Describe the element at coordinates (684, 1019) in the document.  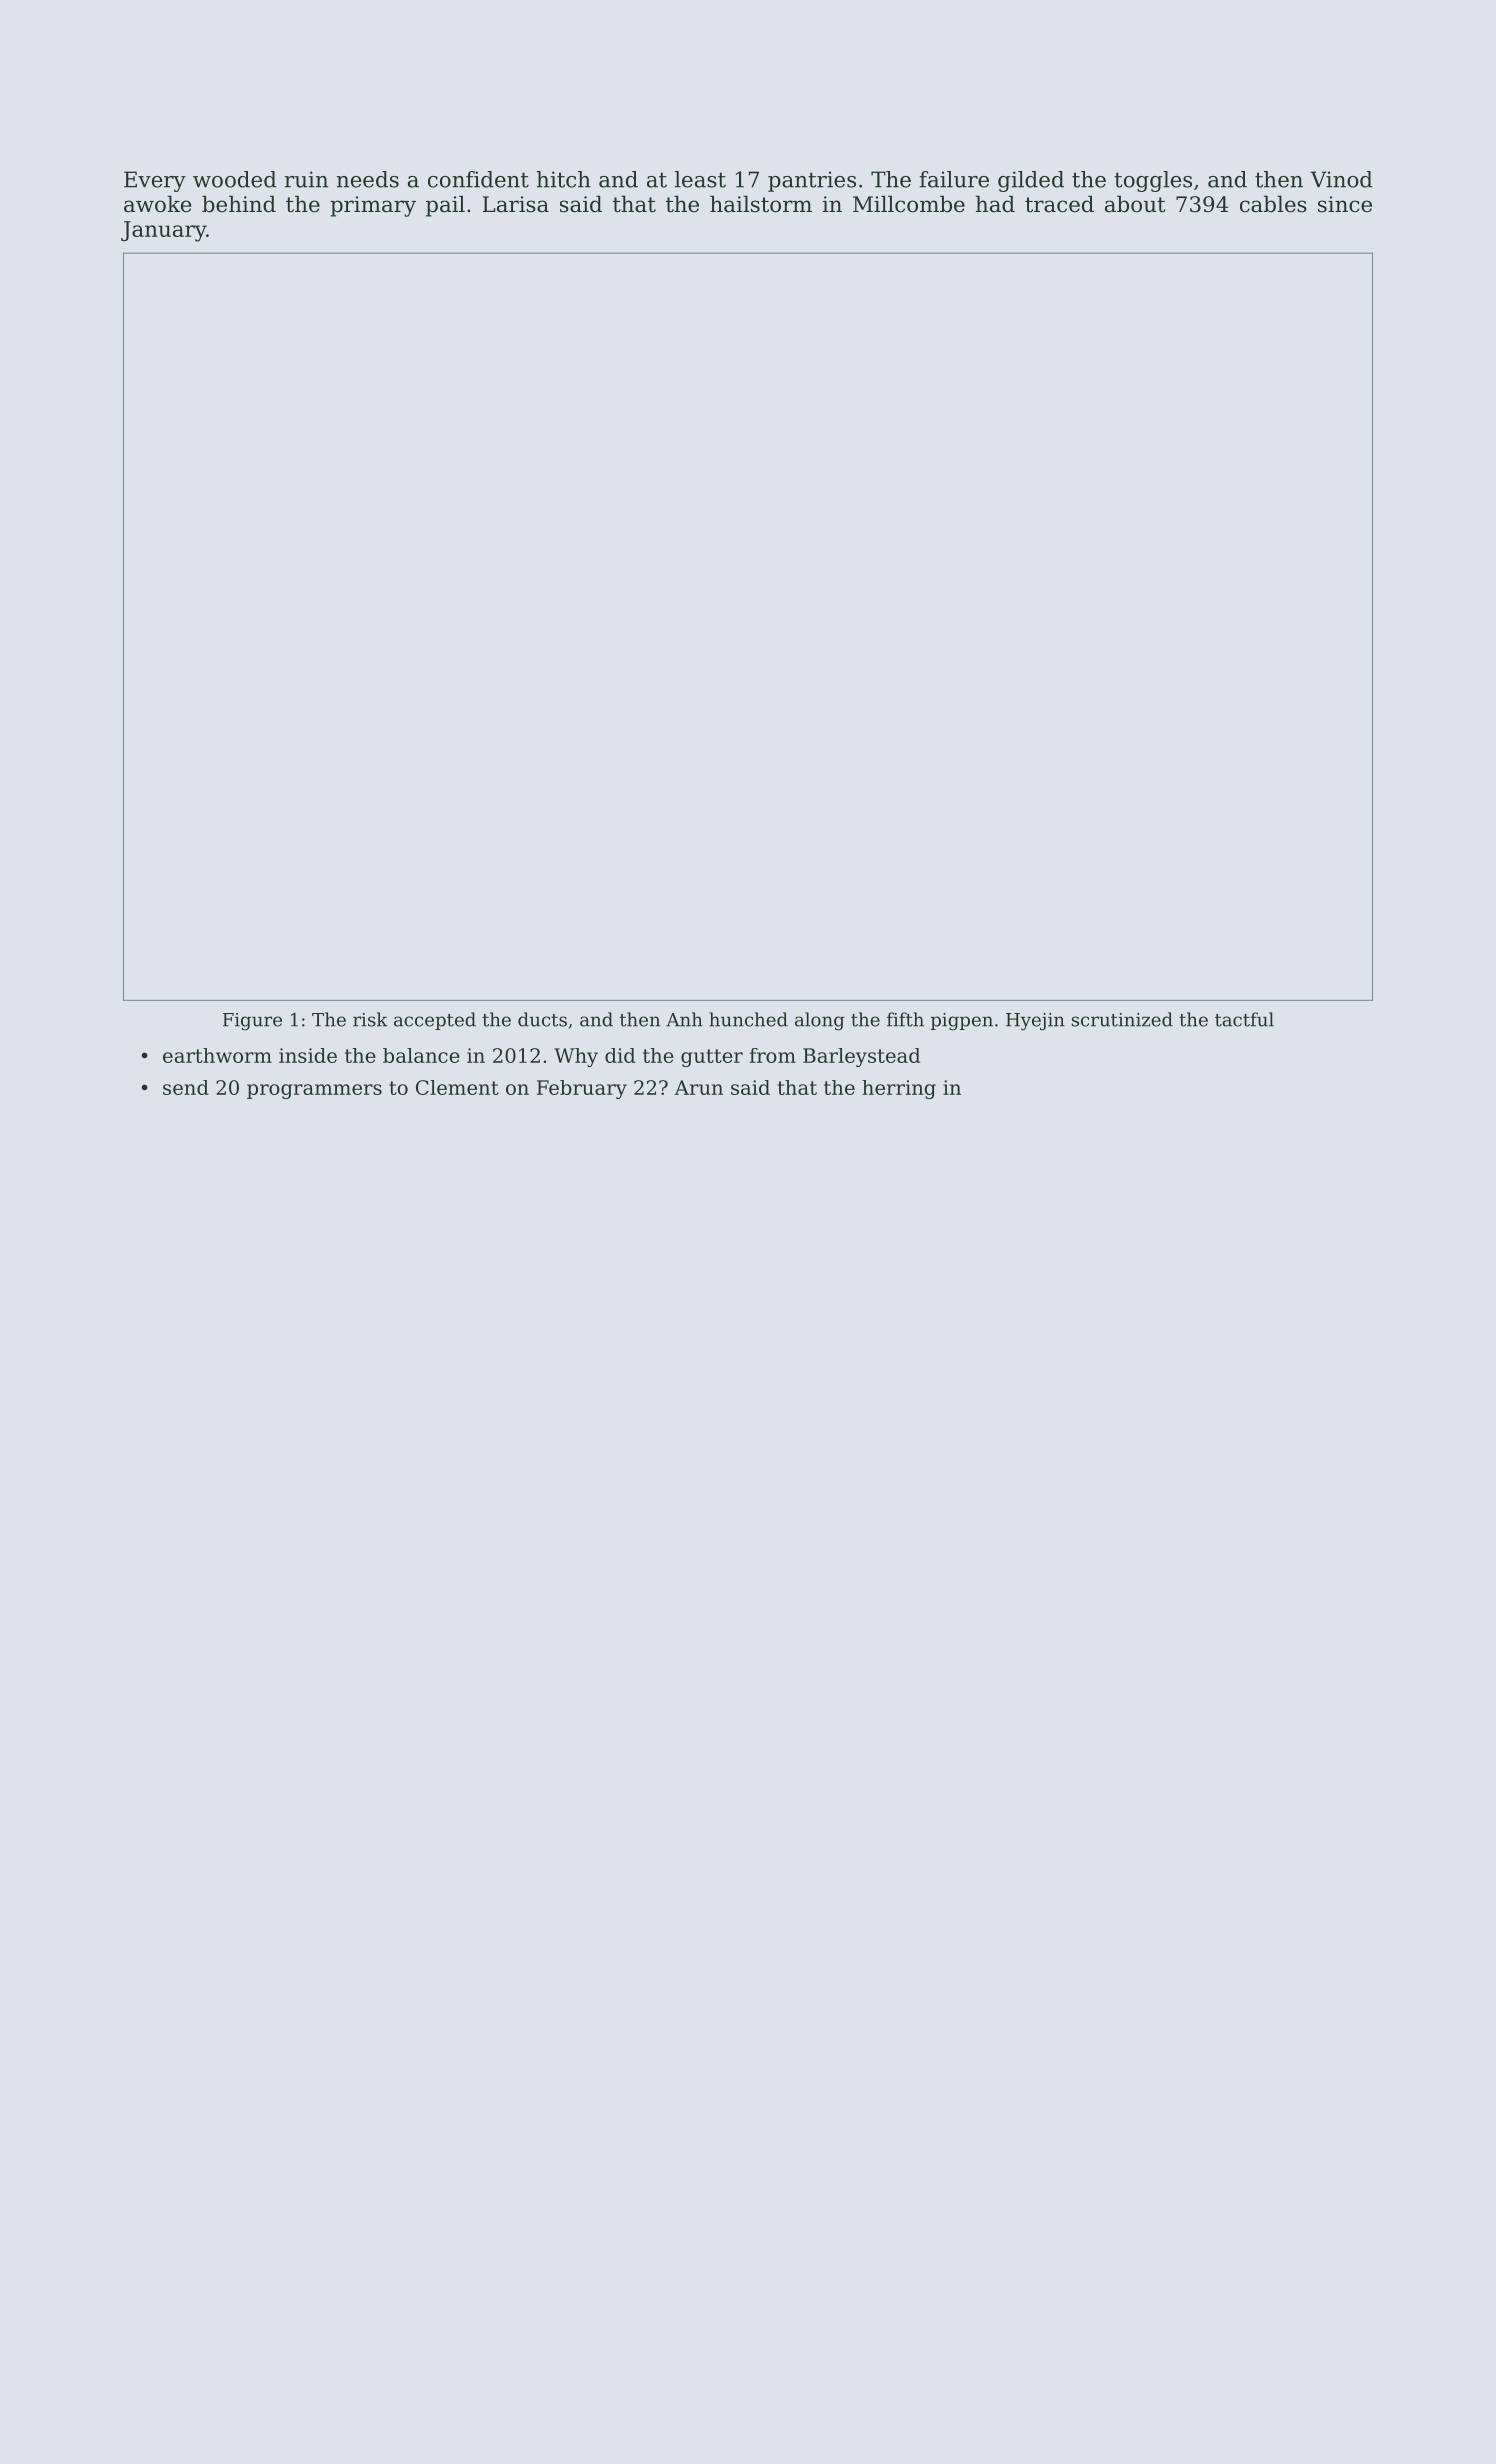
I see `Anh` at that location.
